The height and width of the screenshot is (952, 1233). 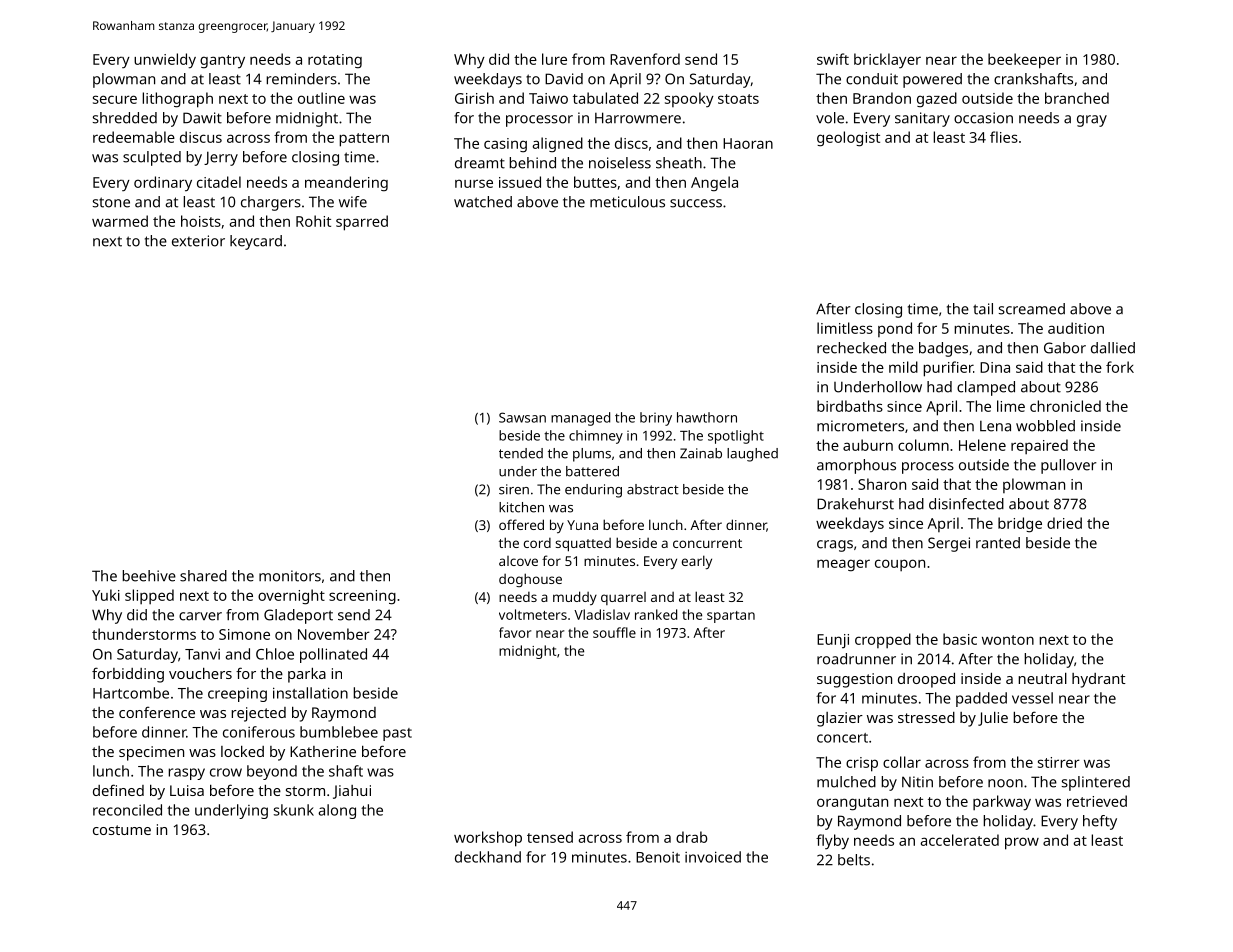 I want to click on drab, so click(x=691, y=837).
